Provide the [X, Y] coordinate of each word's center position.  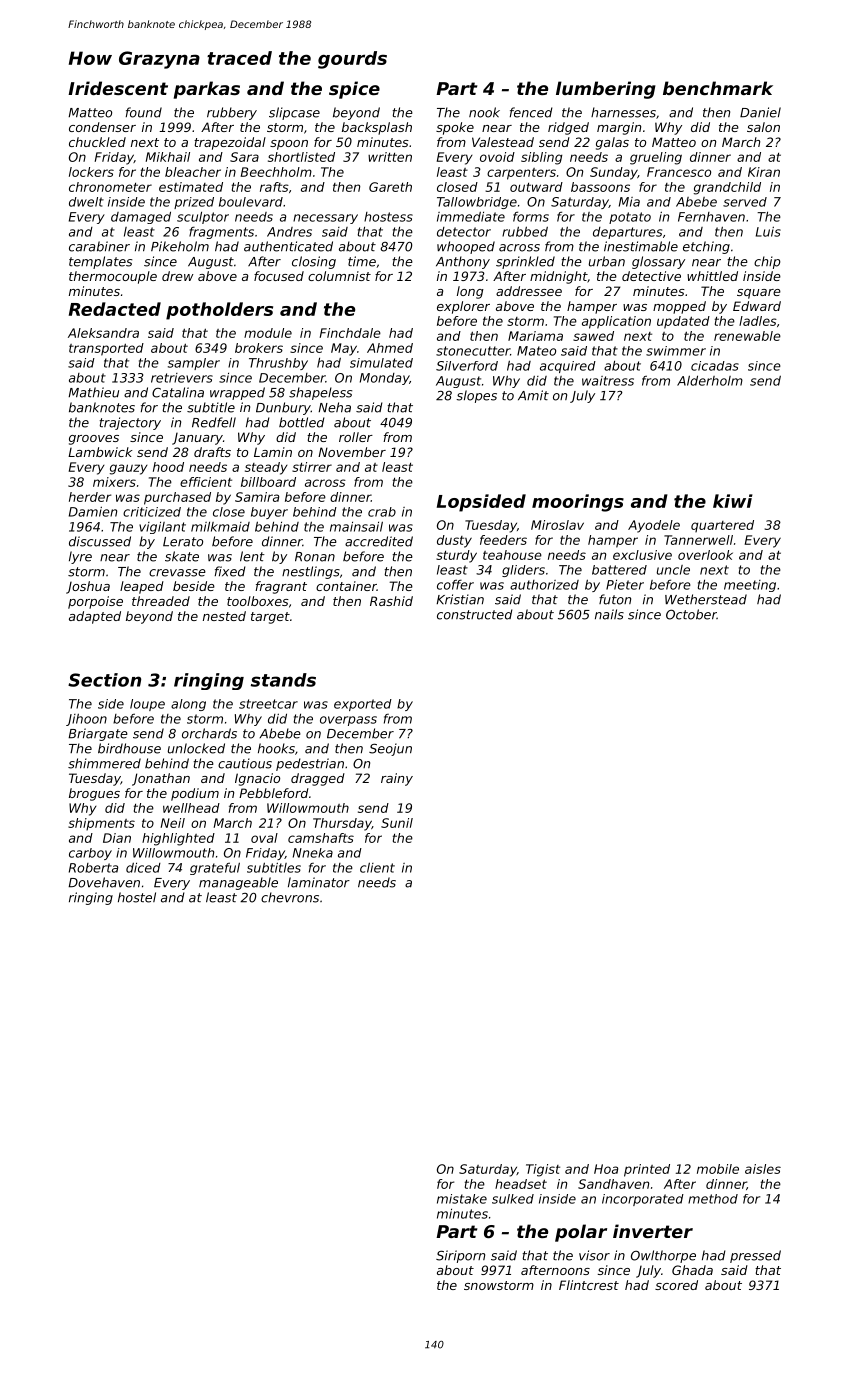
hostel [137, 897]
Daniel [760, 112]
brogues [94, 794]
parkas [207, 90]
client [377, 867]
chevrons [290, 897]
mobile [718, 1169]
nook [484, 112]
